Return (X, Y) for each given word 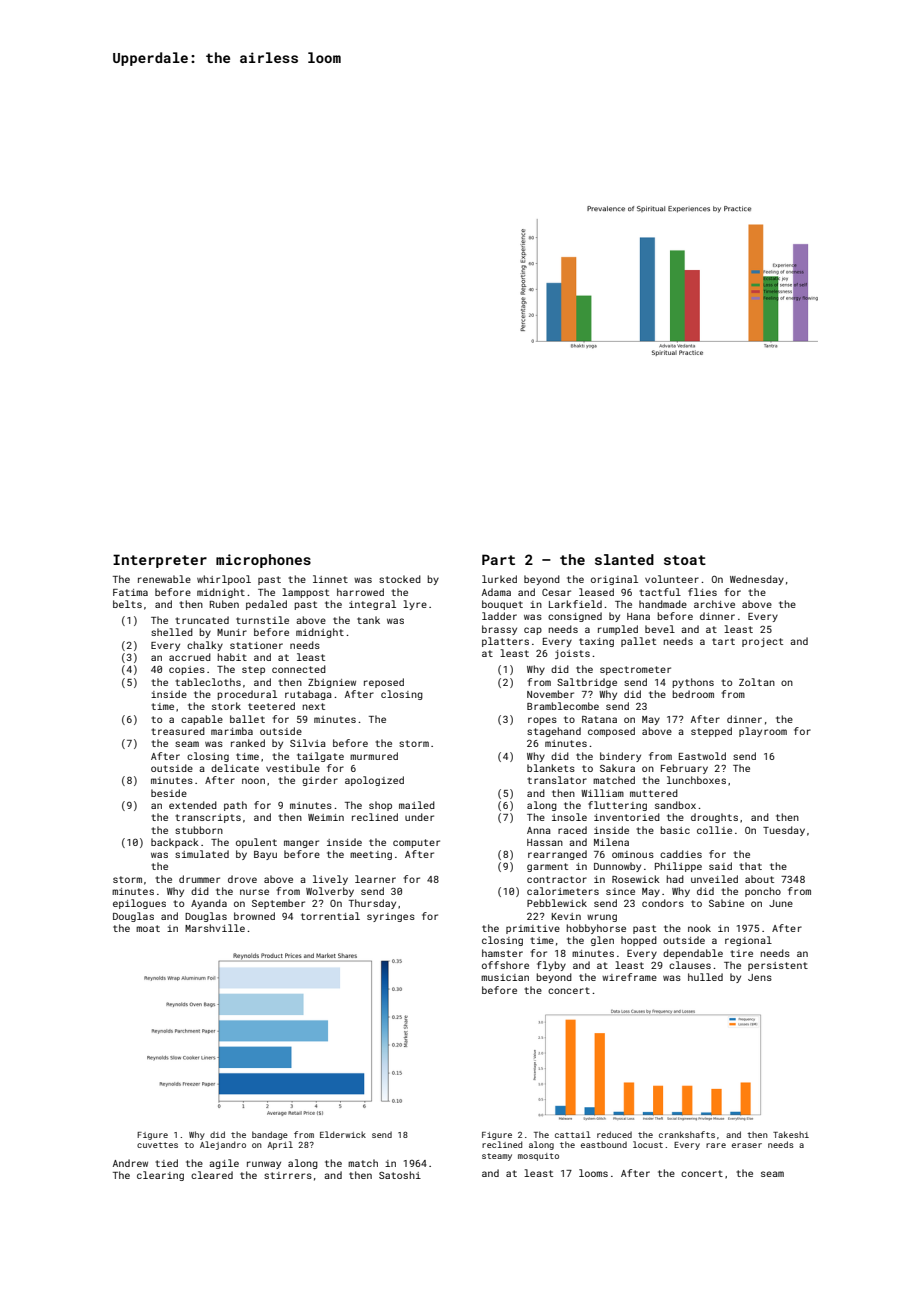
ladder (499, 616)
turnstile (262, 620)
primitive (533, 929)
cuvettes (157, 1145)
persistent (778, 966)
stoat (685, 560)
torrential (330, 916)
